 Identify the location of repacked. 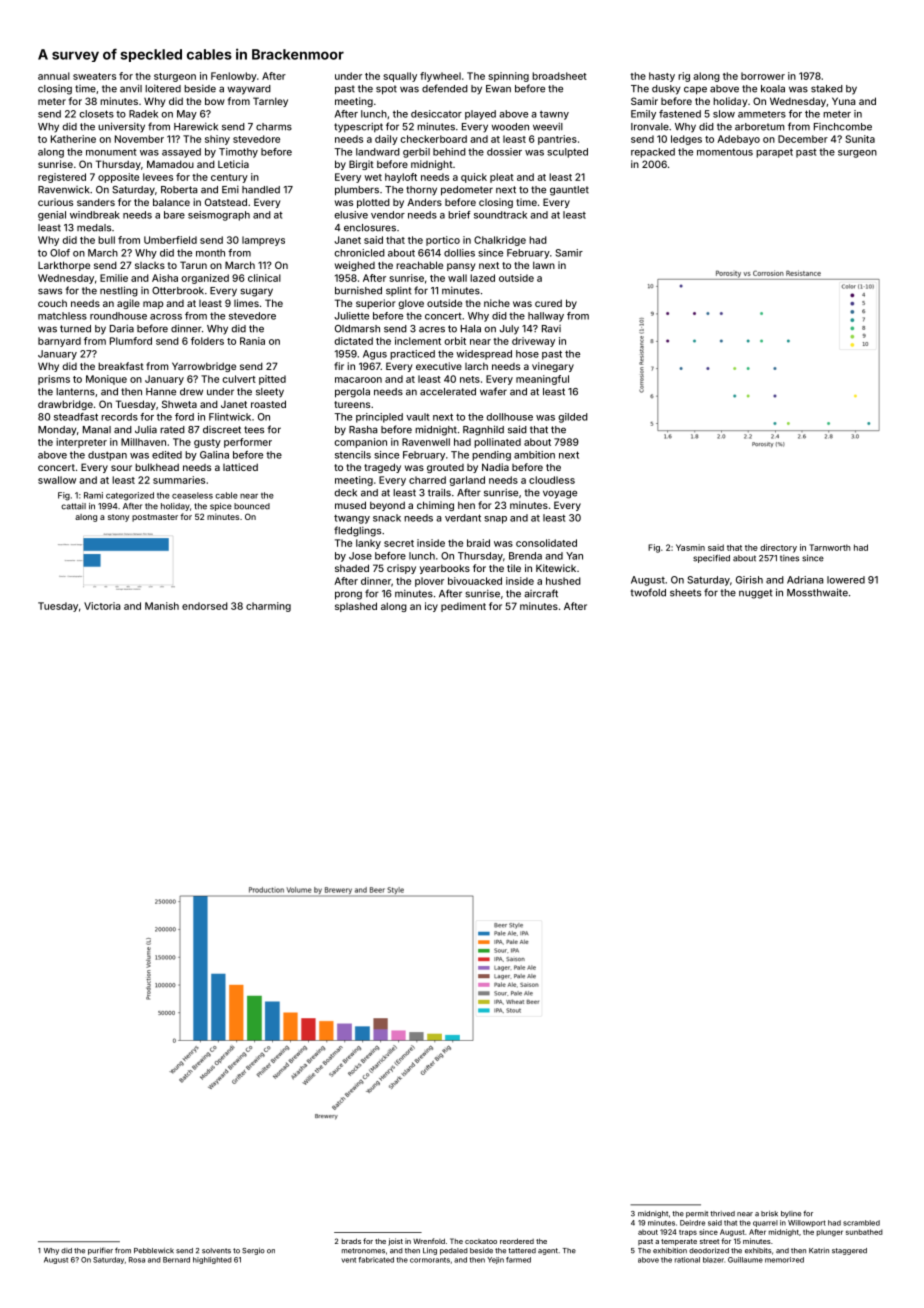
(653, 153).
